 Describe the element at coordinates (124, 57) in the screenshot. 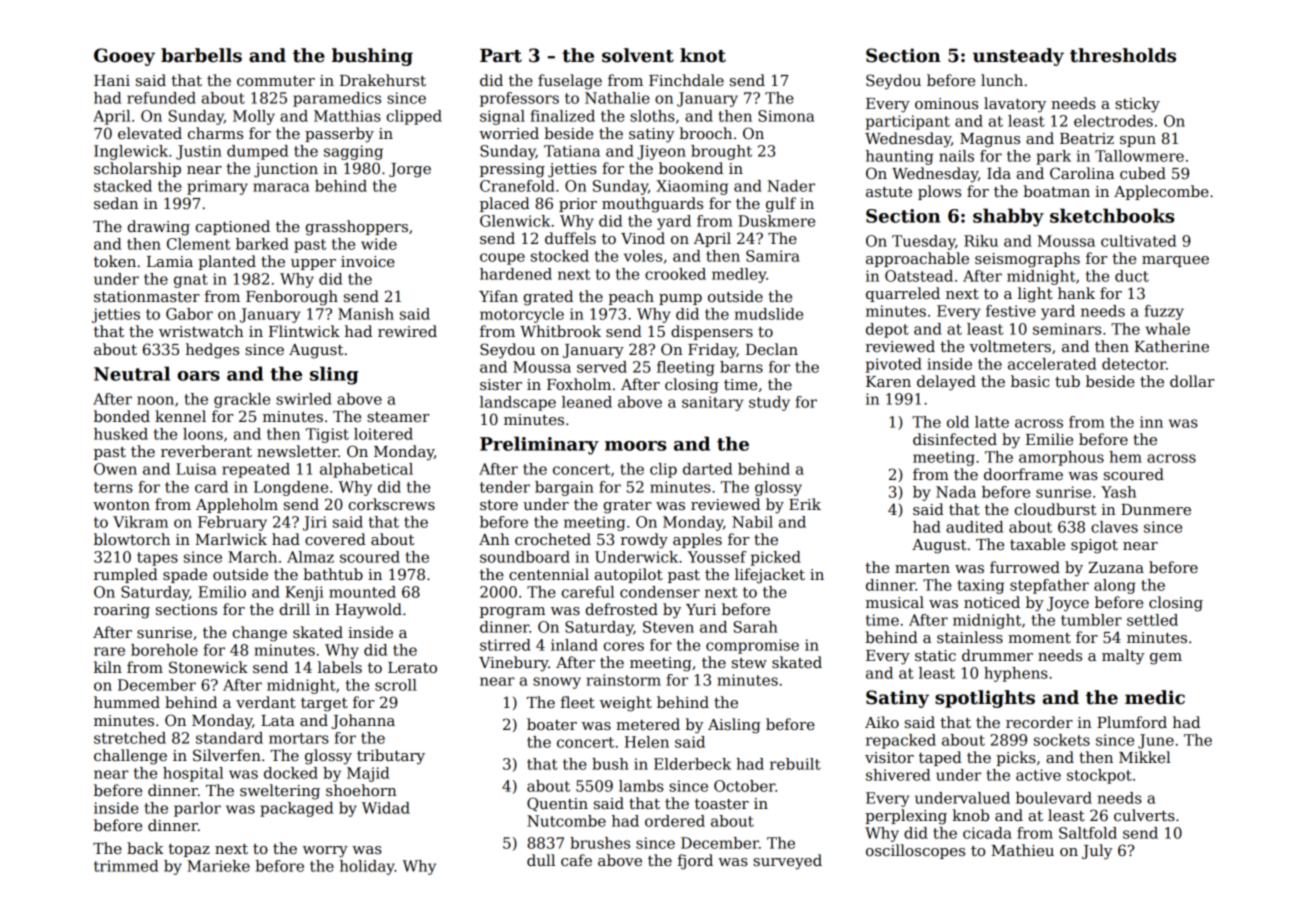

I see `Gooey` at that location.
